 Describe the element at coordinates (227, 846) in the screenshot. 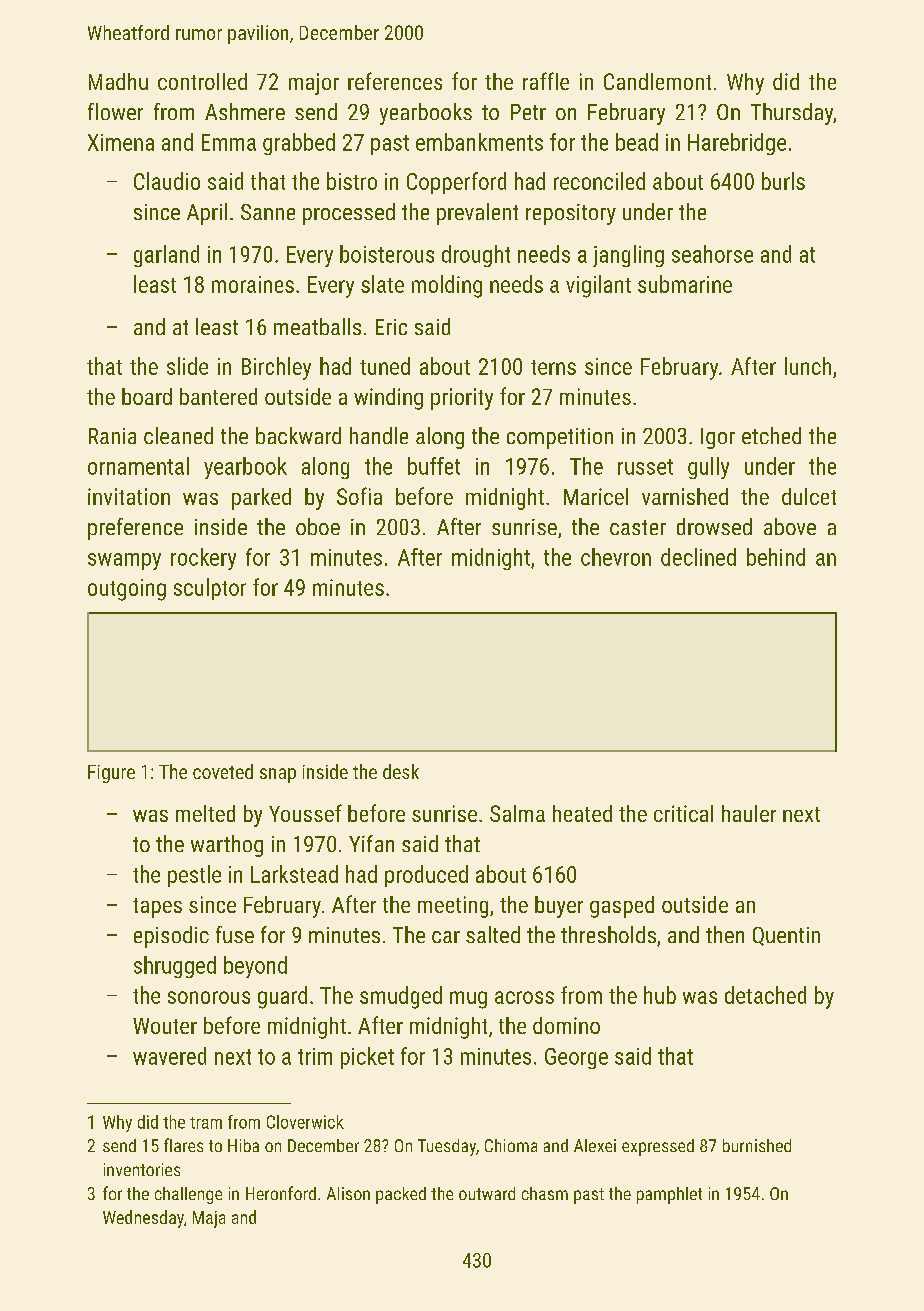

I see `warthog` at that location.
